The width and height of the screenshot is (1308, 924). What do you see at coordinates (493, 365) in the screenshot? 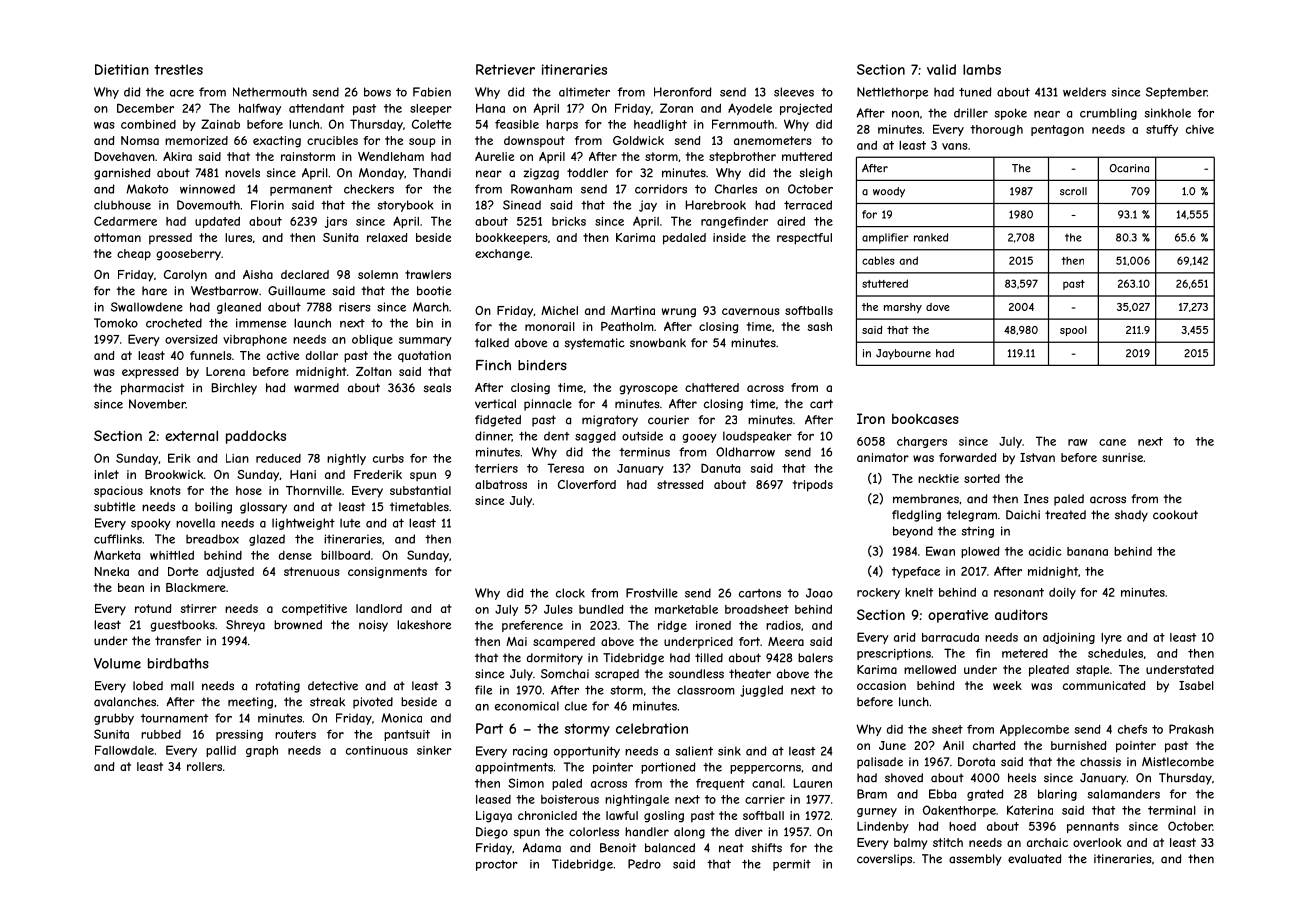
I see `Finch` at bounding box center [493, 365].
